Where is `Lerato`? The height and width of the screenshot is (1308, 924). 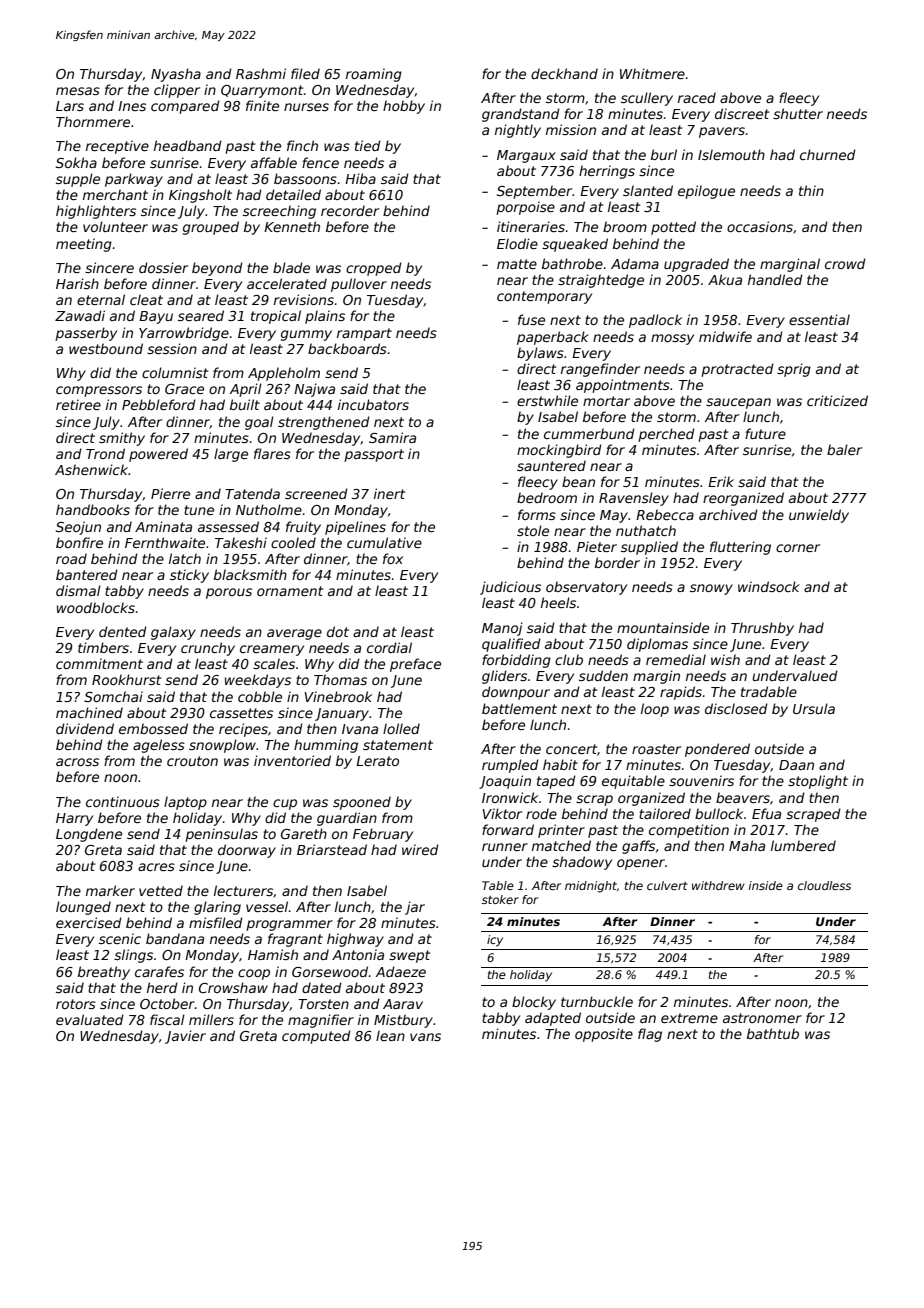
Lerato is located at coordinates (377, 761).
